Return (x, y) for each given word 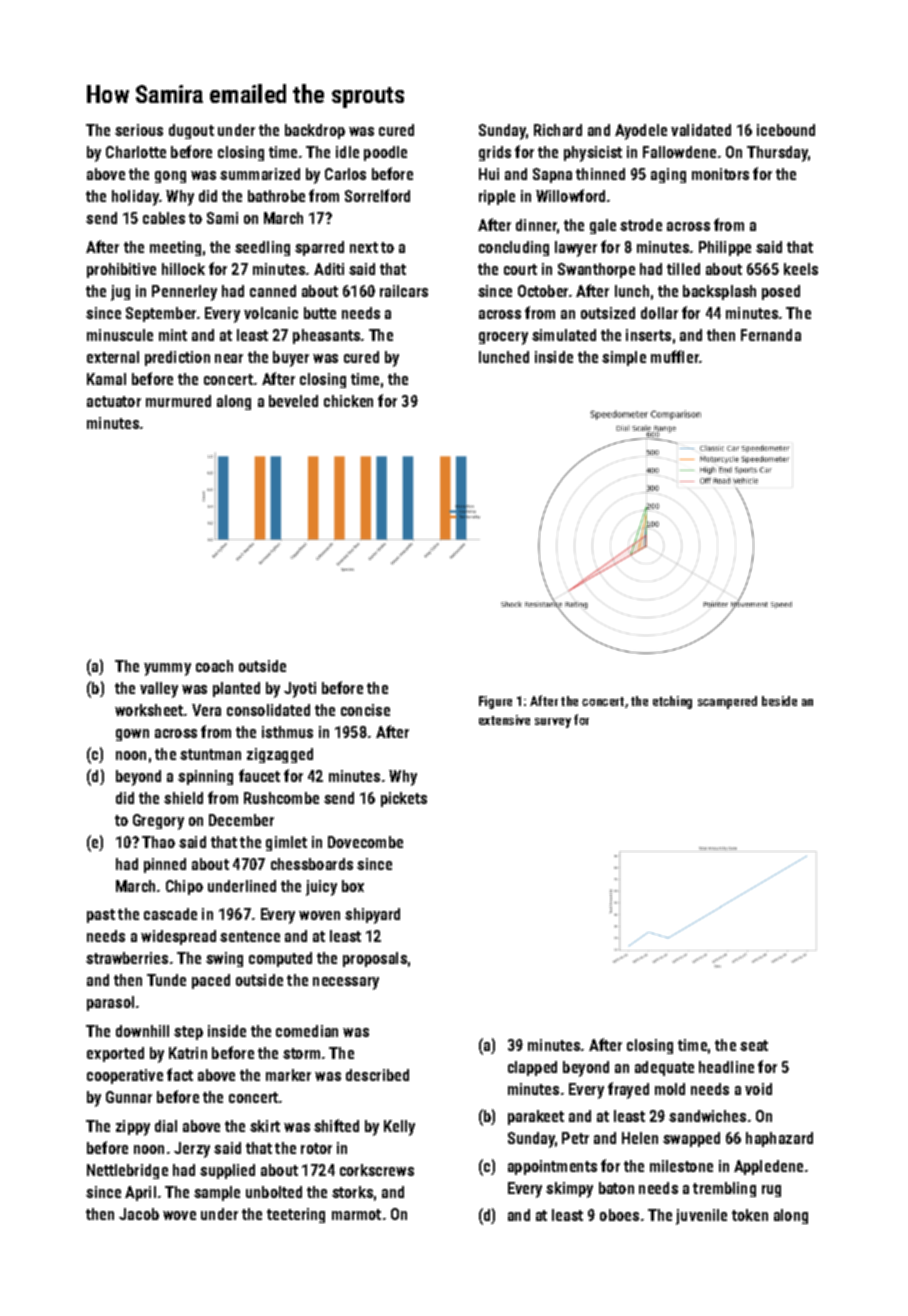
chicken (348, 401)
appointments (552, 1167)
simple (624, 358)
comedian (307, 1031)
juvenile (701, 1217)
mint (173, 335)
